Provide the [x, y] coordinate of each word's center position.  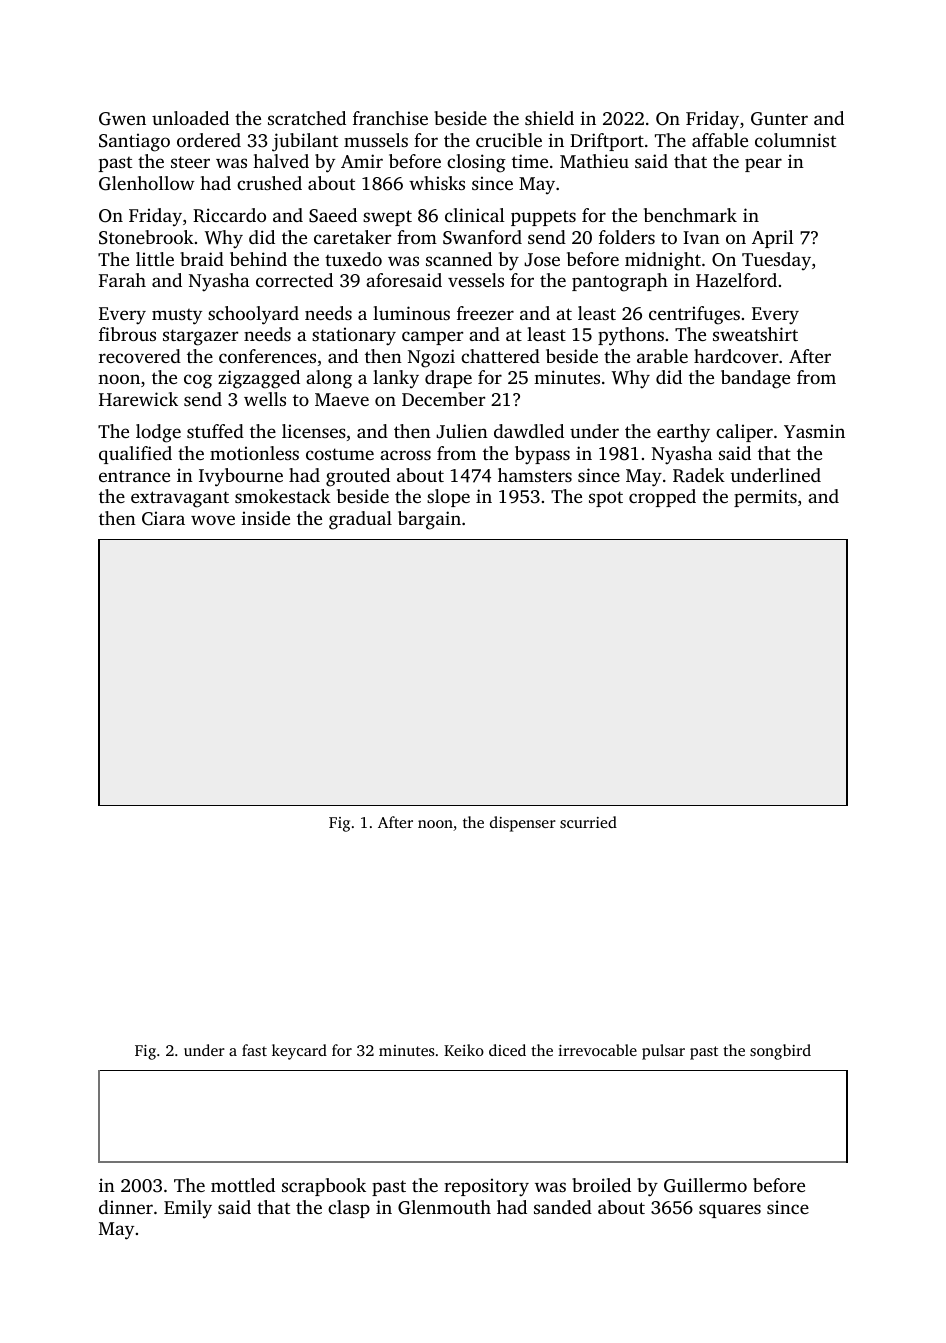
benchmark [690, 215]
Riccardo [229, 215]
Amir [362, 161]
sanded [563, 1207]
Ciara [163, 518]
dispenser [523, 824]
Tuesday [776, 261]
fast [254, 1050]
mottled [243, 1185]
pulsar [663, 1052]
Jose [542, 260]
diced [507, 1050]
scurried [588, 822]
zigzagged [259, 379]
